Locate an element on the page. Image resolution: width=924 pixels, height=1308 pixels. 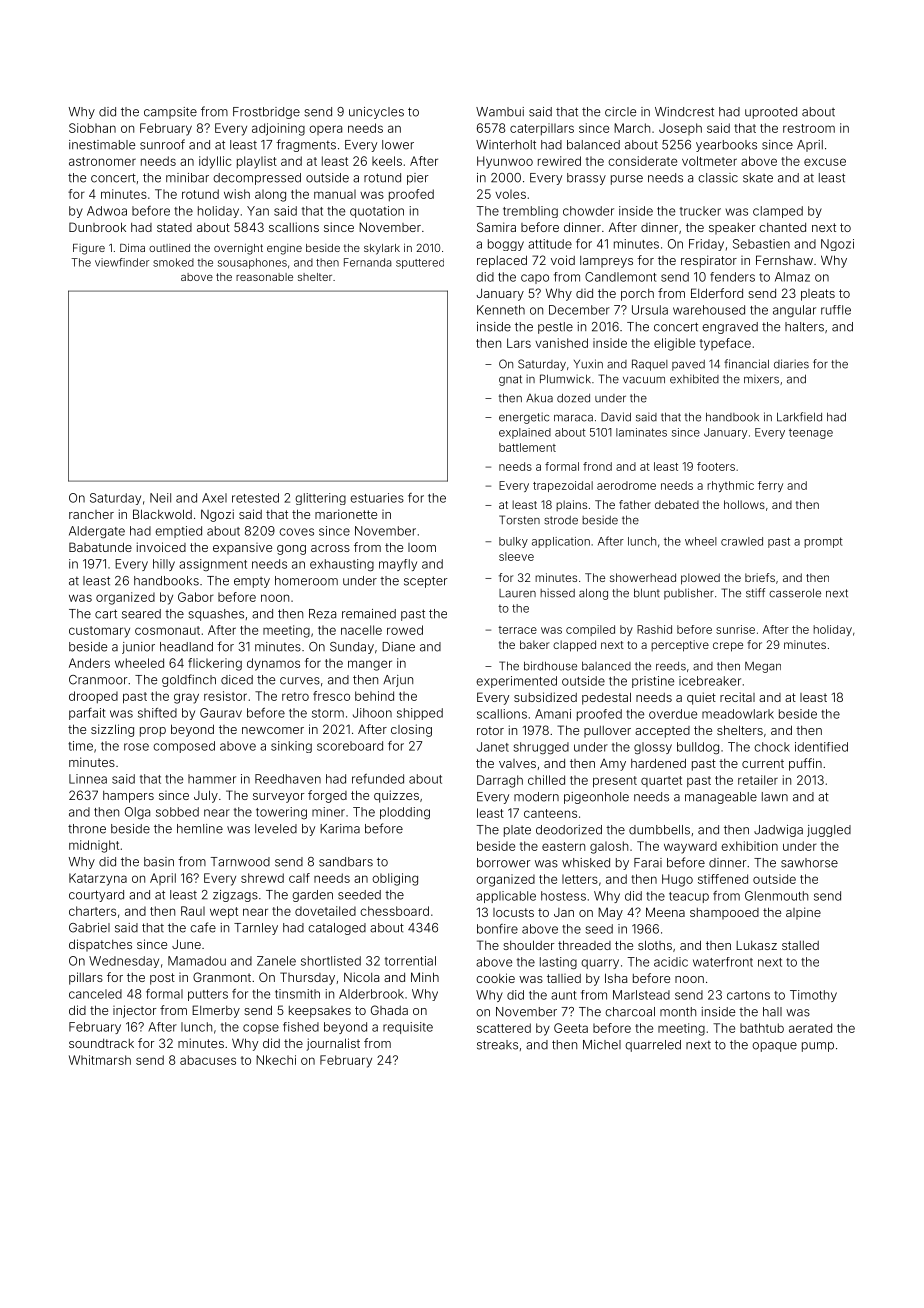
skate is located at coordinates (758, 178).
